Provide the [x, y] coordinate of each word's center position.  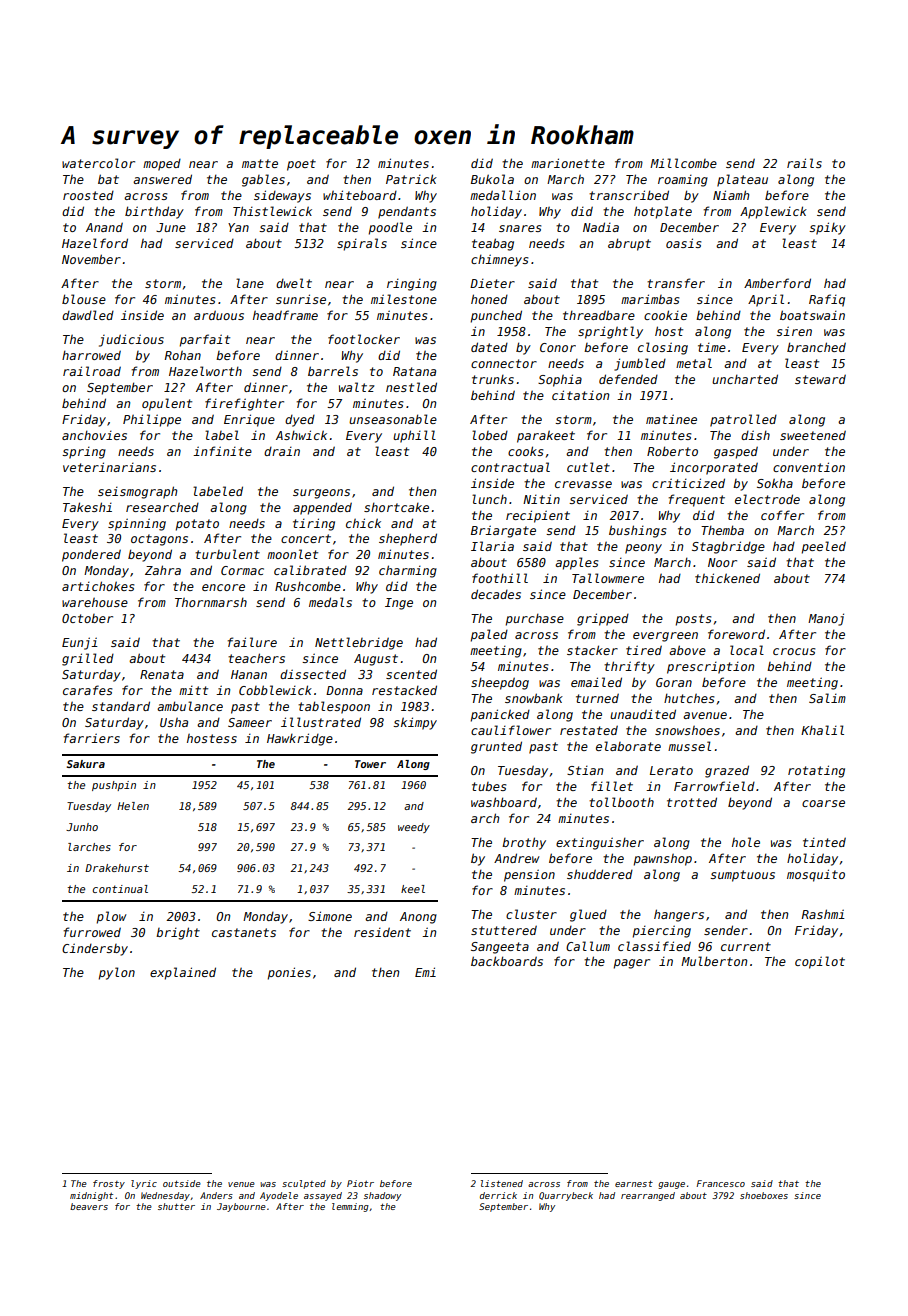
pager [632, 964]
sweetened [813, 435]
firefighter [244, 404]
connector [504, 363]
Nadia [601, 227]
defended [628, 379]
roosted [88, 195]
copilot [820, 962]
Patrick [411, 179]
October [87, 618]
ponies [289, 973]
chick [363, 523]
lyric [144, 1184]
